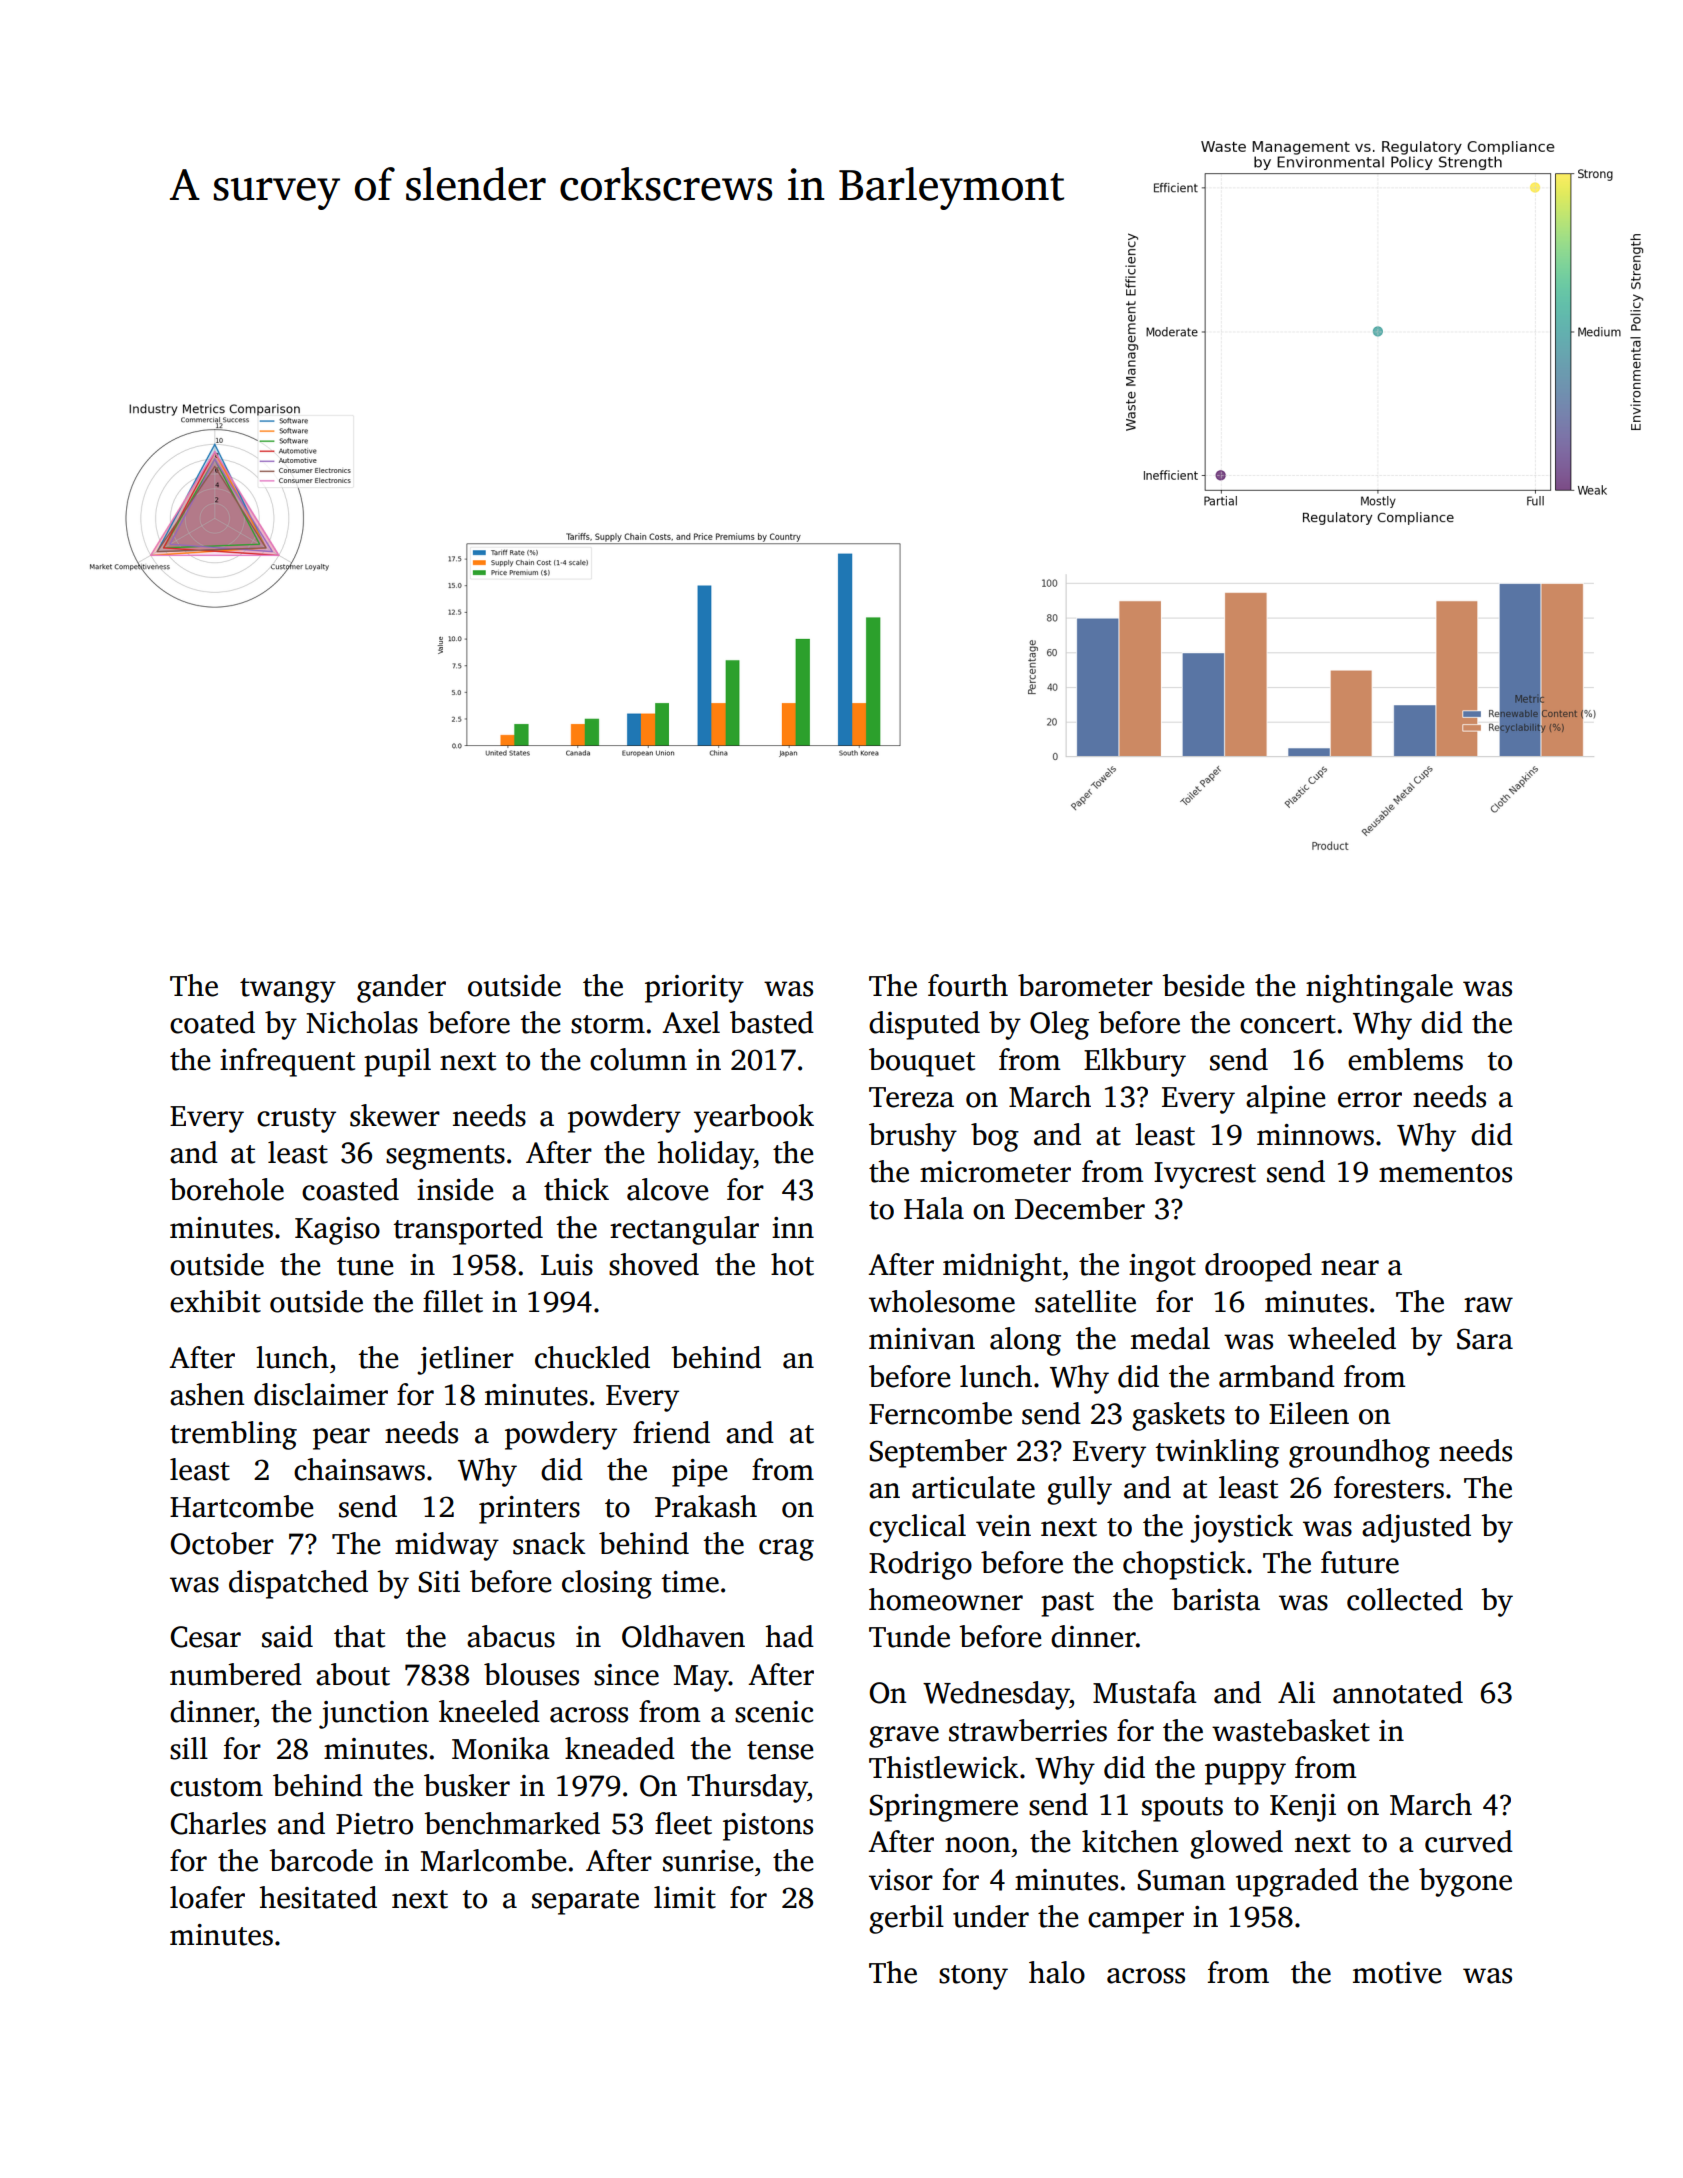 This screenshot has height=2178, width=1683. Describe the element at coordinates (694, 989) in the screenshot. I see `priority` at that location.
